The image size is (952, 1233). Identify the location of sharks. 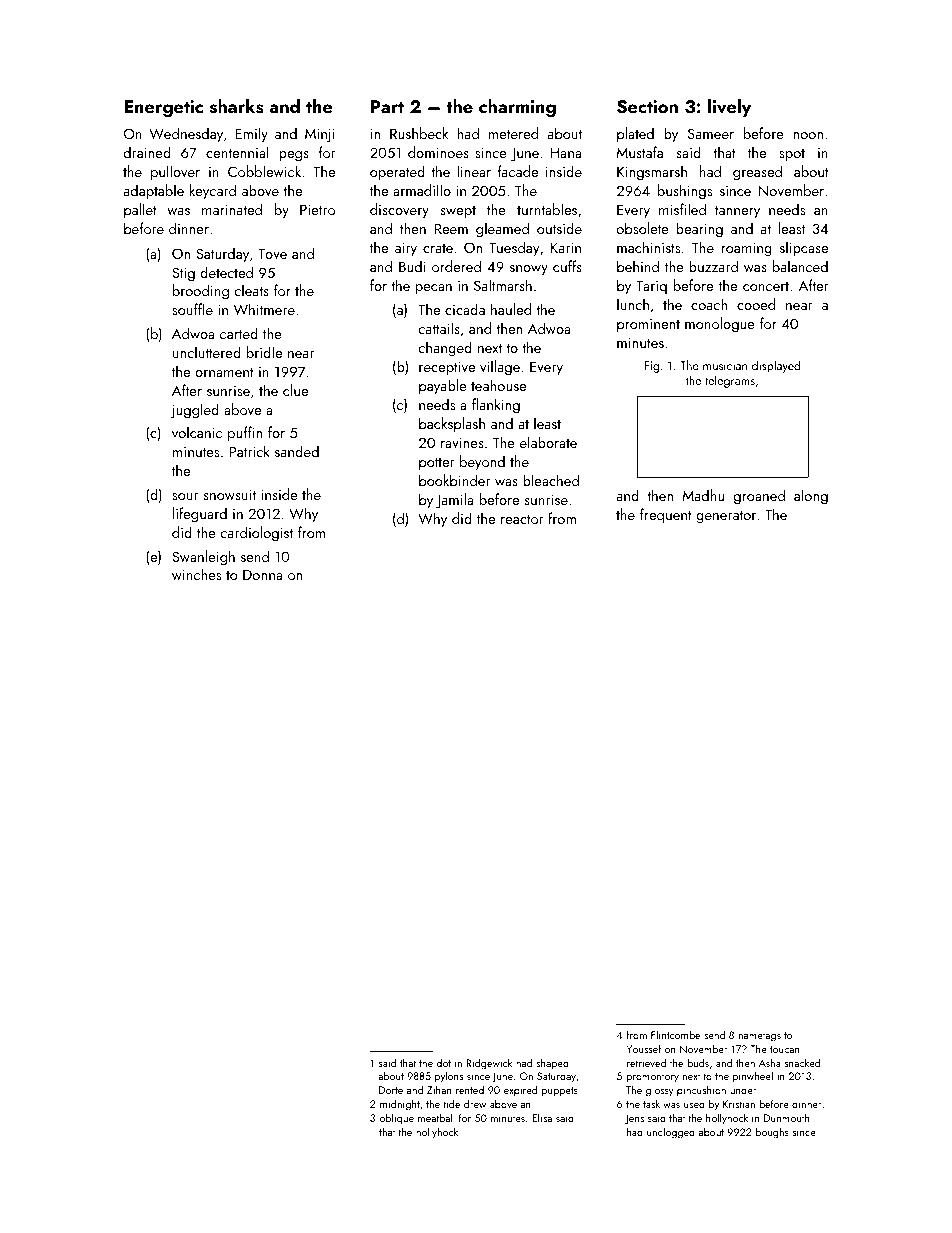
(237, 106).
